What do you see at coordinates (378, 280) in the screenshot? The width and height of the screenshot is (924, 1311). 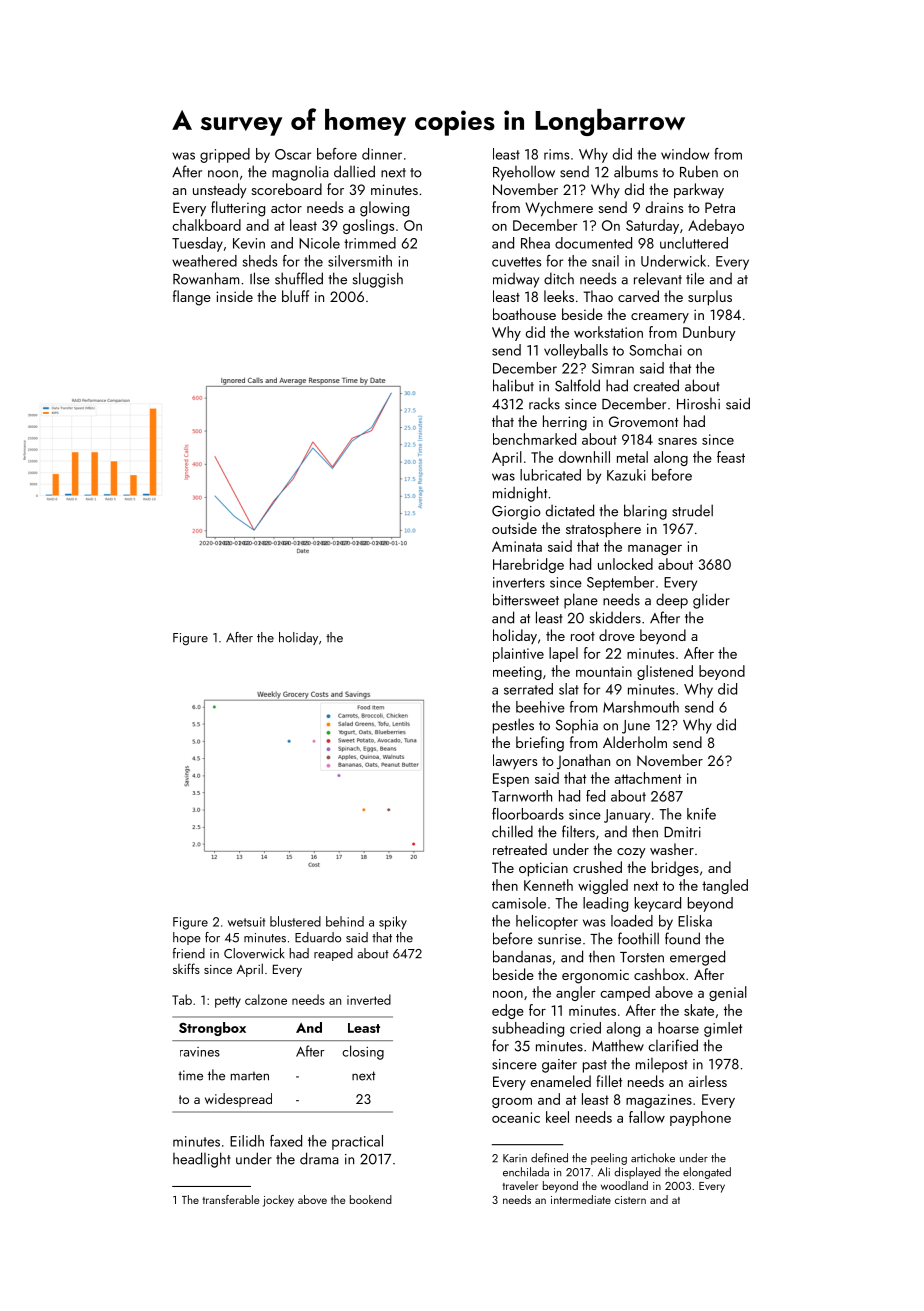 I see `sluggish` at bounding box center [378, 280].
